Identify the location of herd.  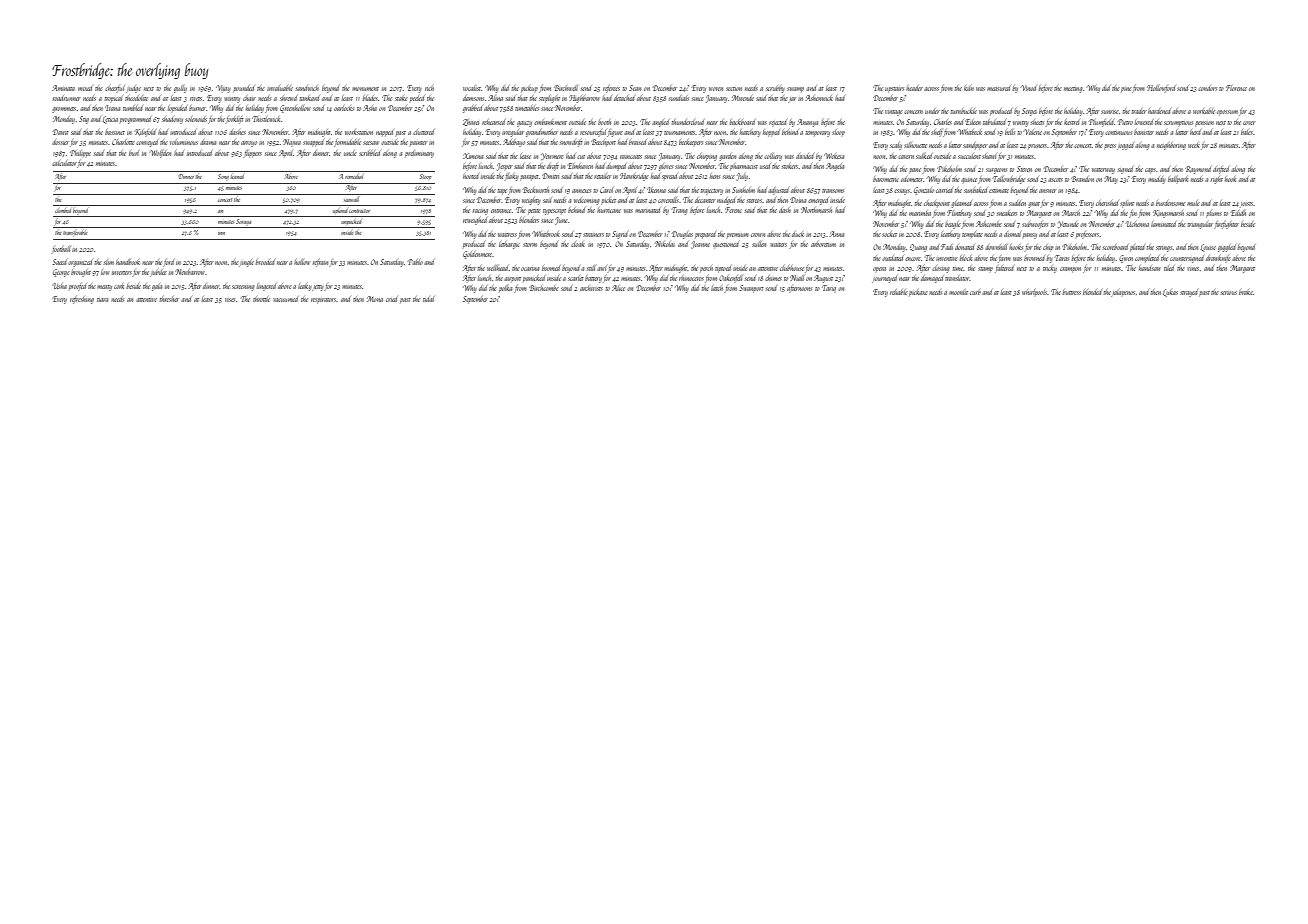
(1195, 132).
